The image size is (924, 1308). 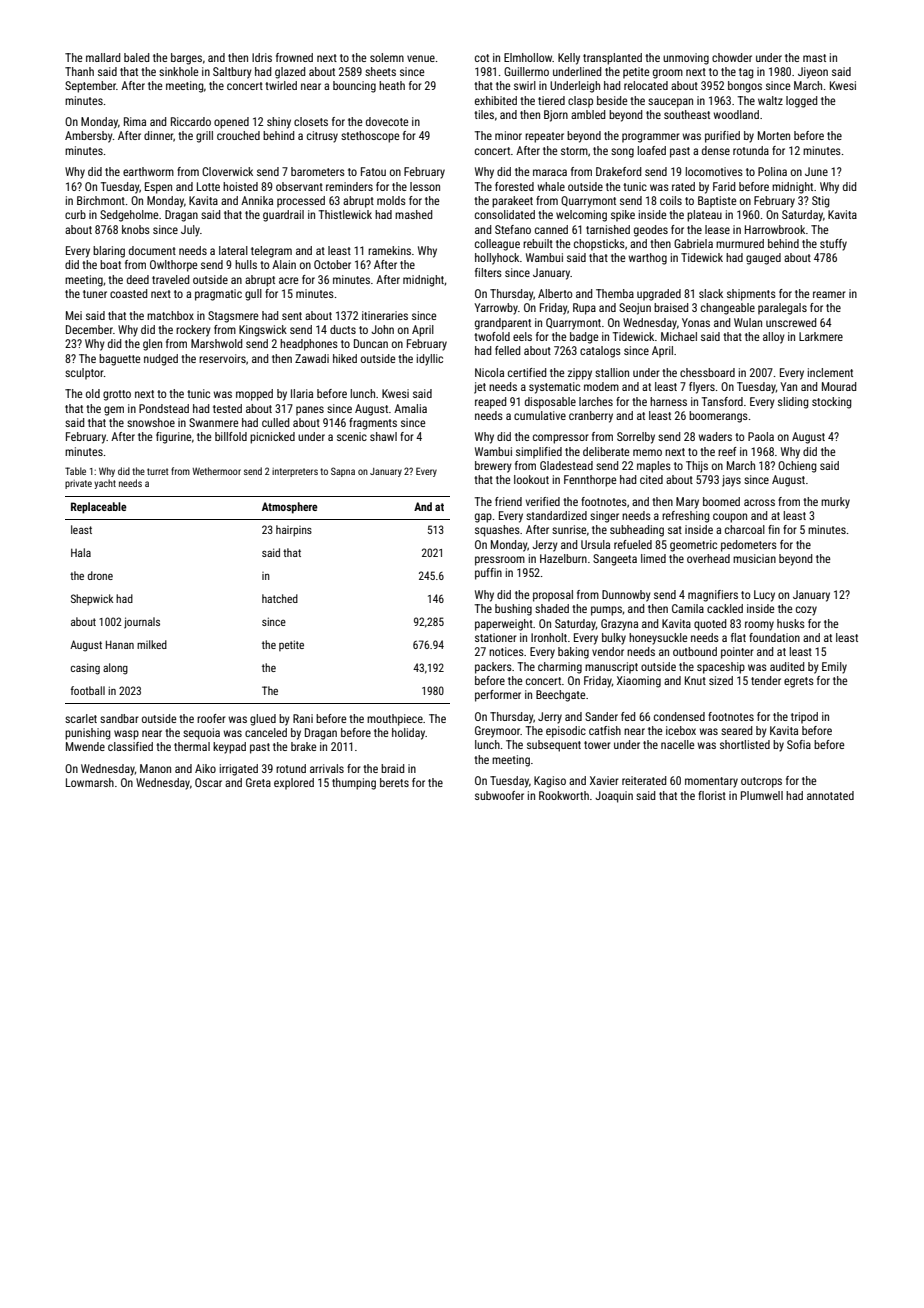 What do you see at coordinates (504, 625) in the document?
I see `paperweight` at bounding box center [504, 625].
